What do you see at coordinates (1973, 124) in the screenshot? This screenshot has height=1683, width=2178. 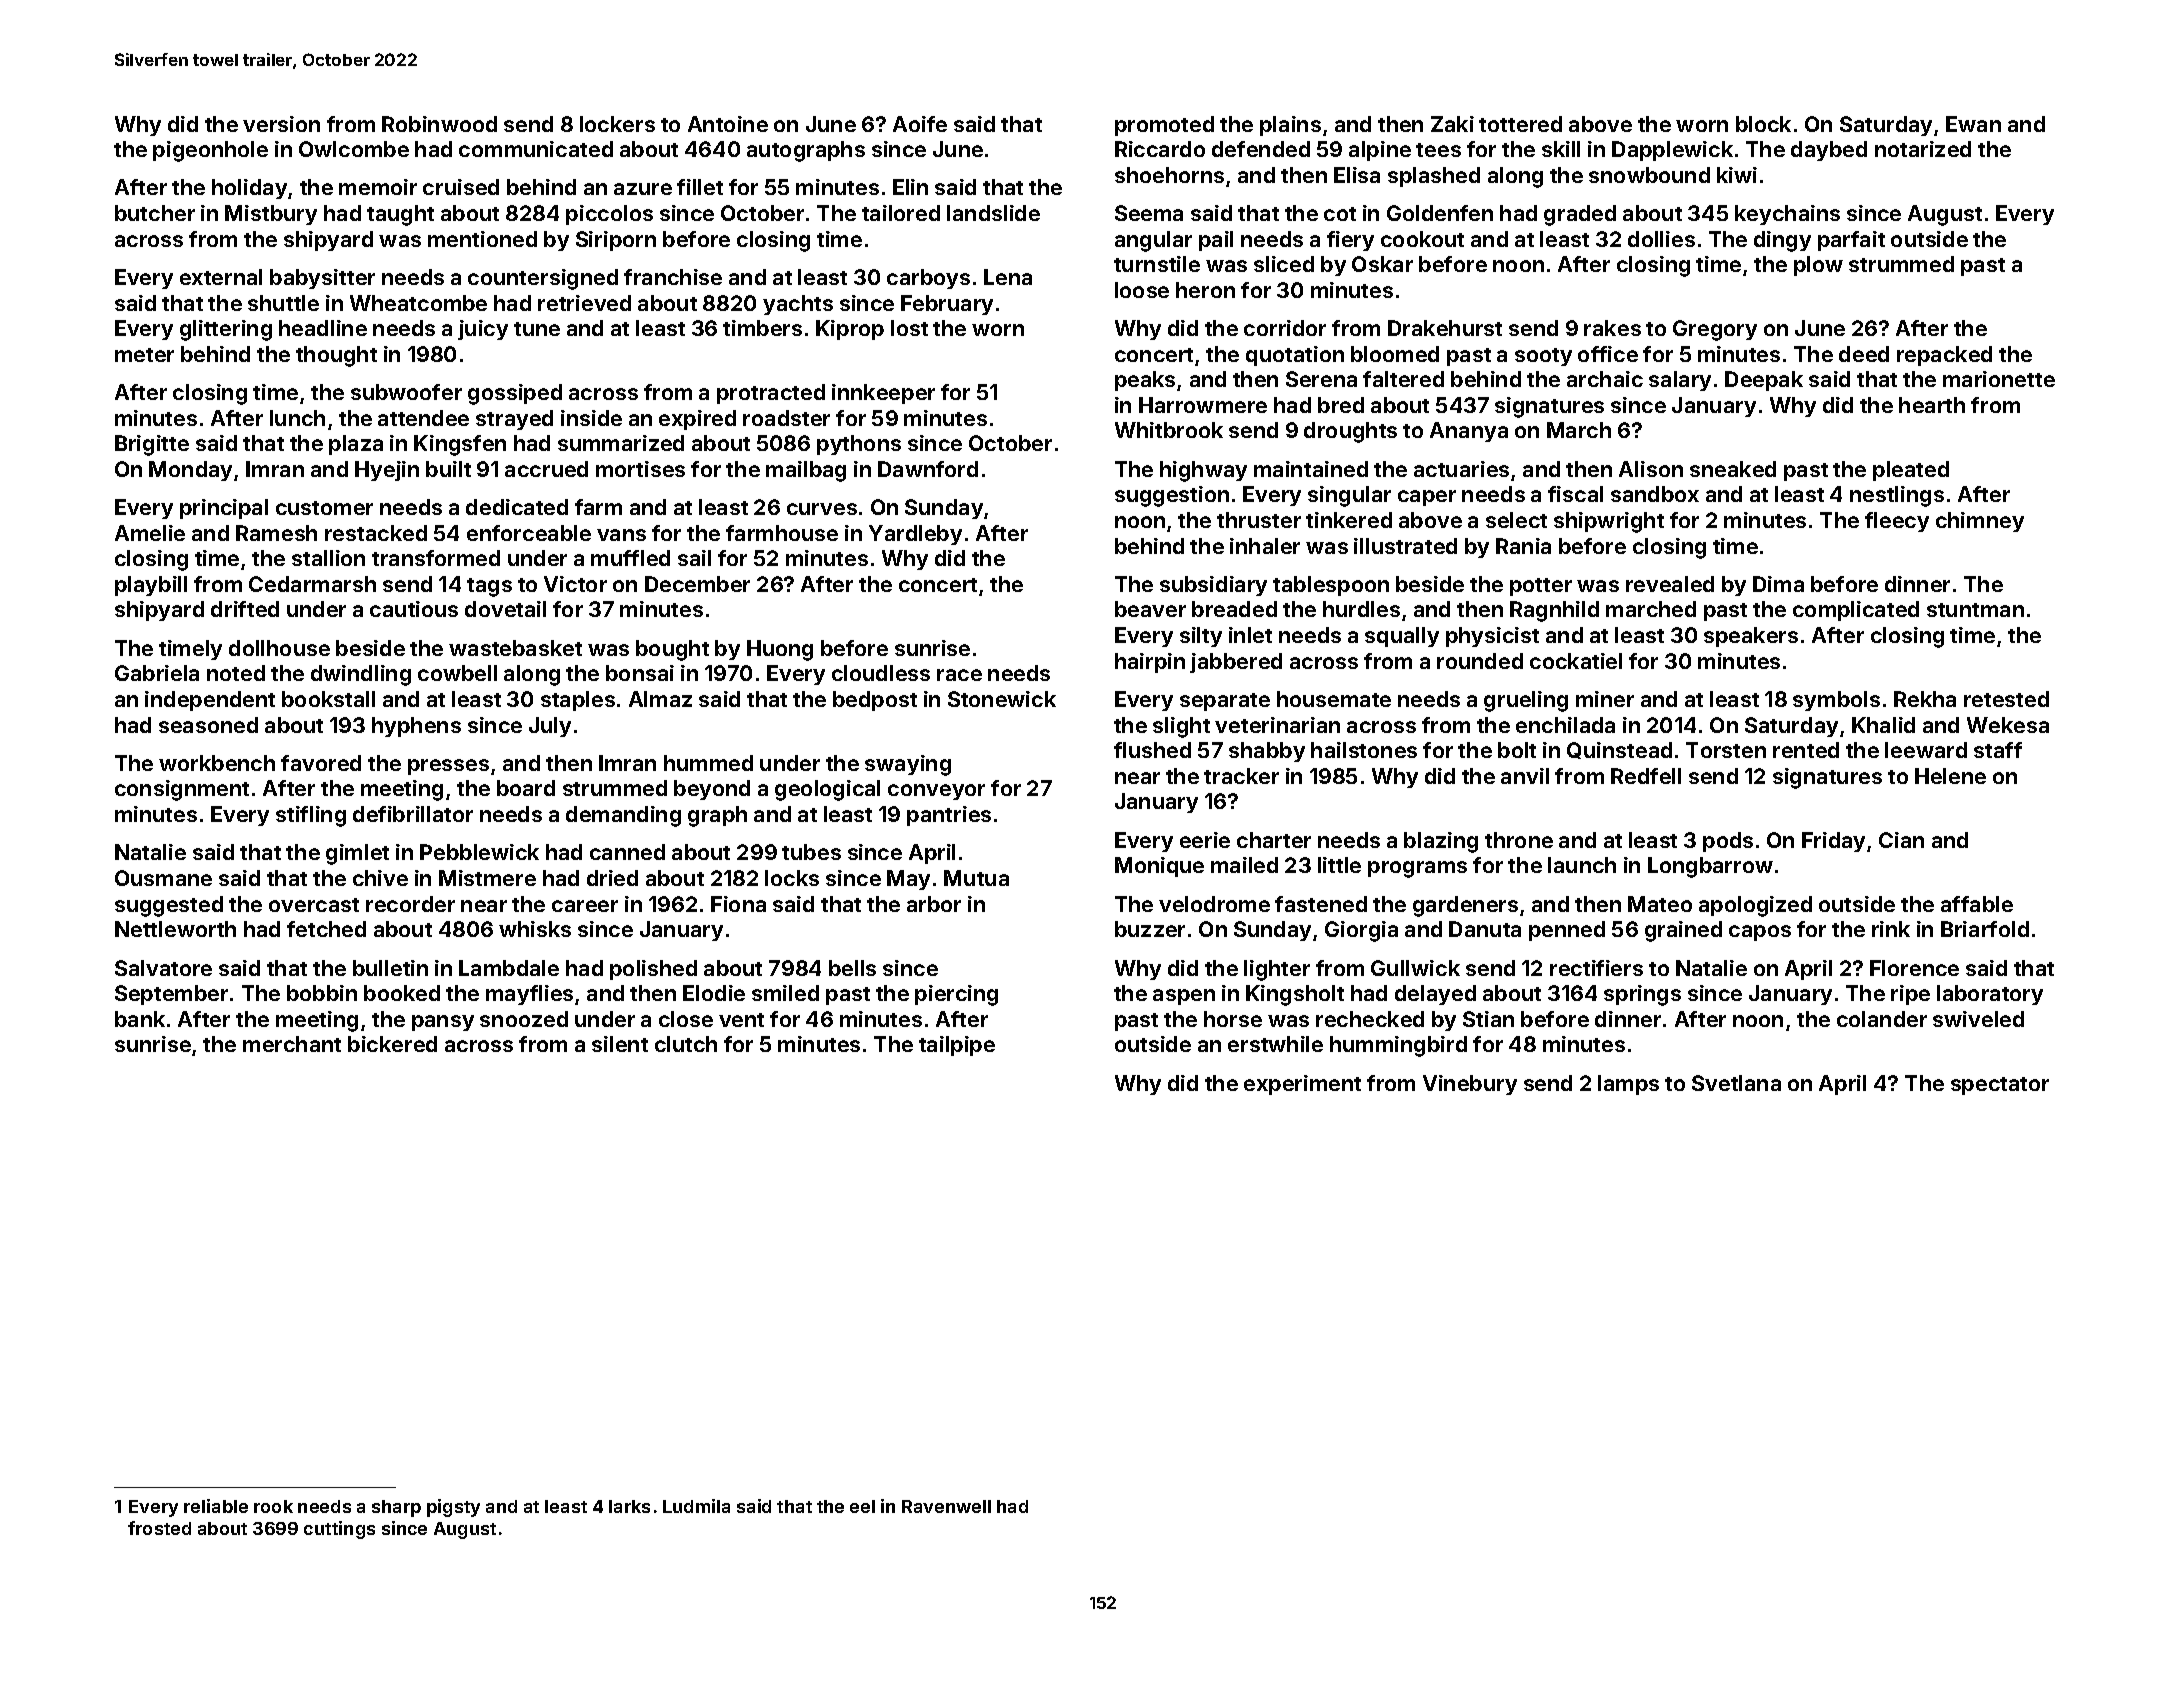 I see `Ewan` at bounding box center [1973, 124].
